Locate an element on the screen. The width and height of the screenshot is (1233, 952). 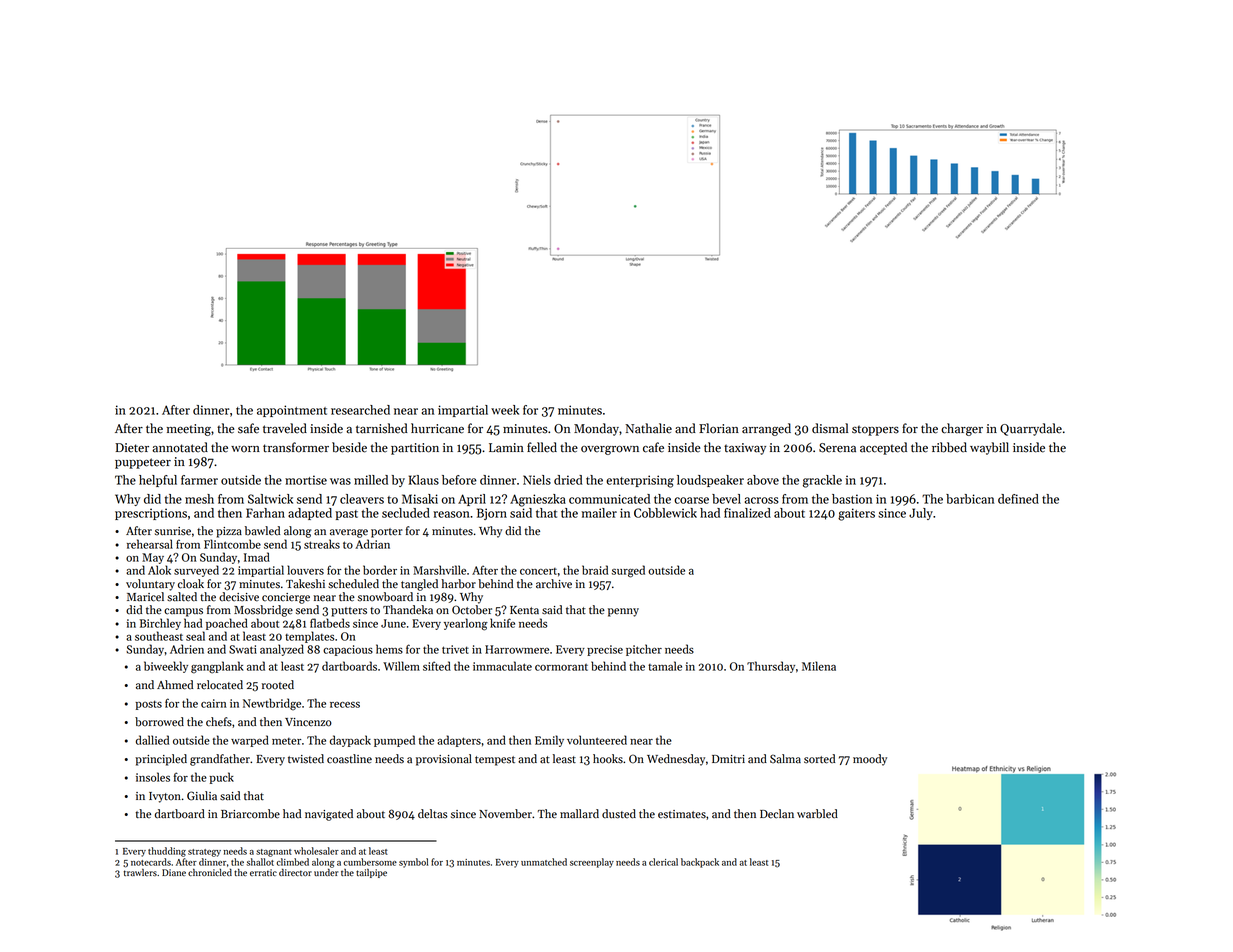
Adrien is located at coordinates (187, 649).
